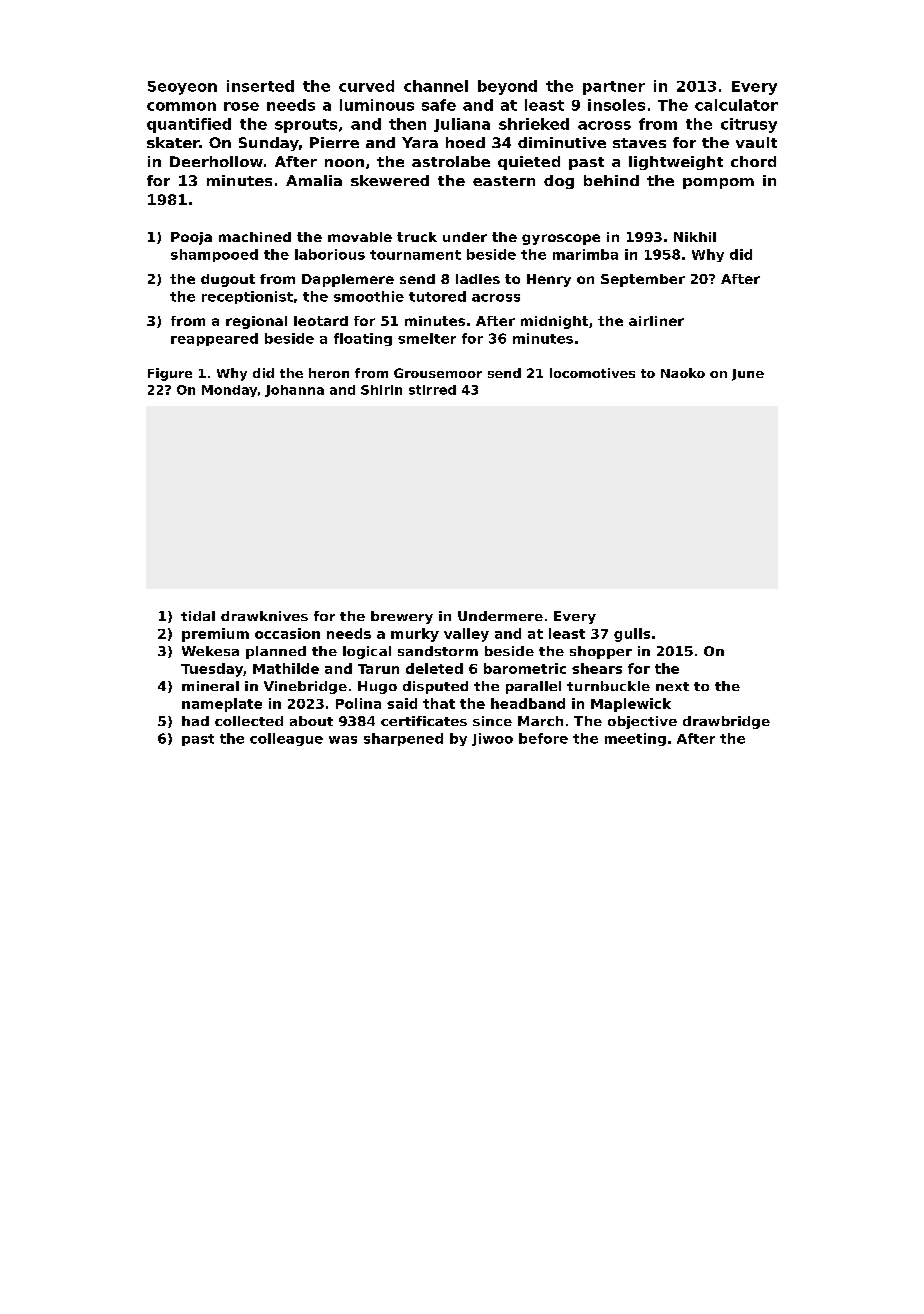  Describe the element at coordinates (198, 616) in the image. I see `tidal` at that location.
